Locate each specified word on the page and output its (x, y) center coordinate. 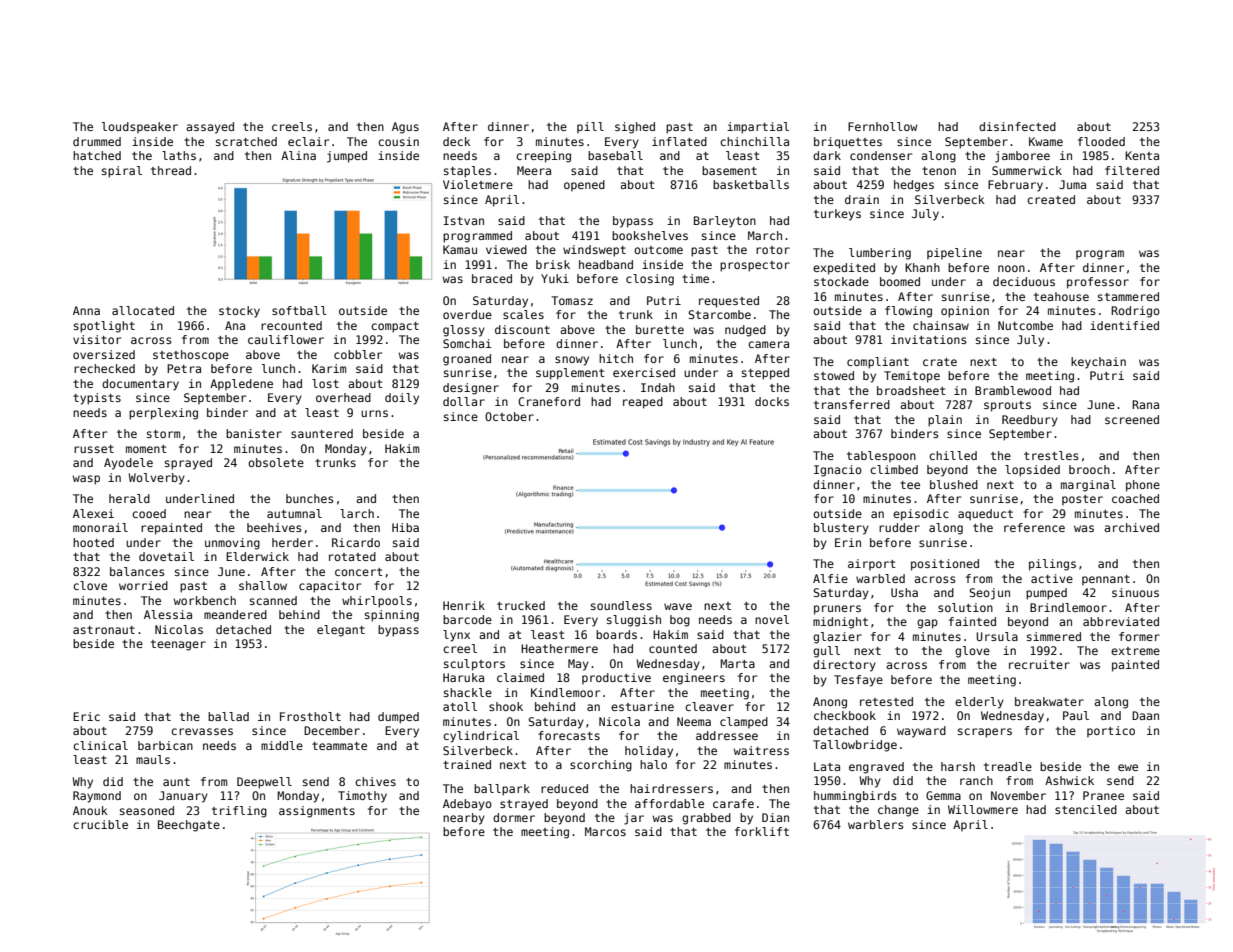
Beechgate (189, 826)
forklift (762, 831)
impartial (758, 128)
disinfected (1017, 126)
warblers (876, 824)
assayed (210, 128)
